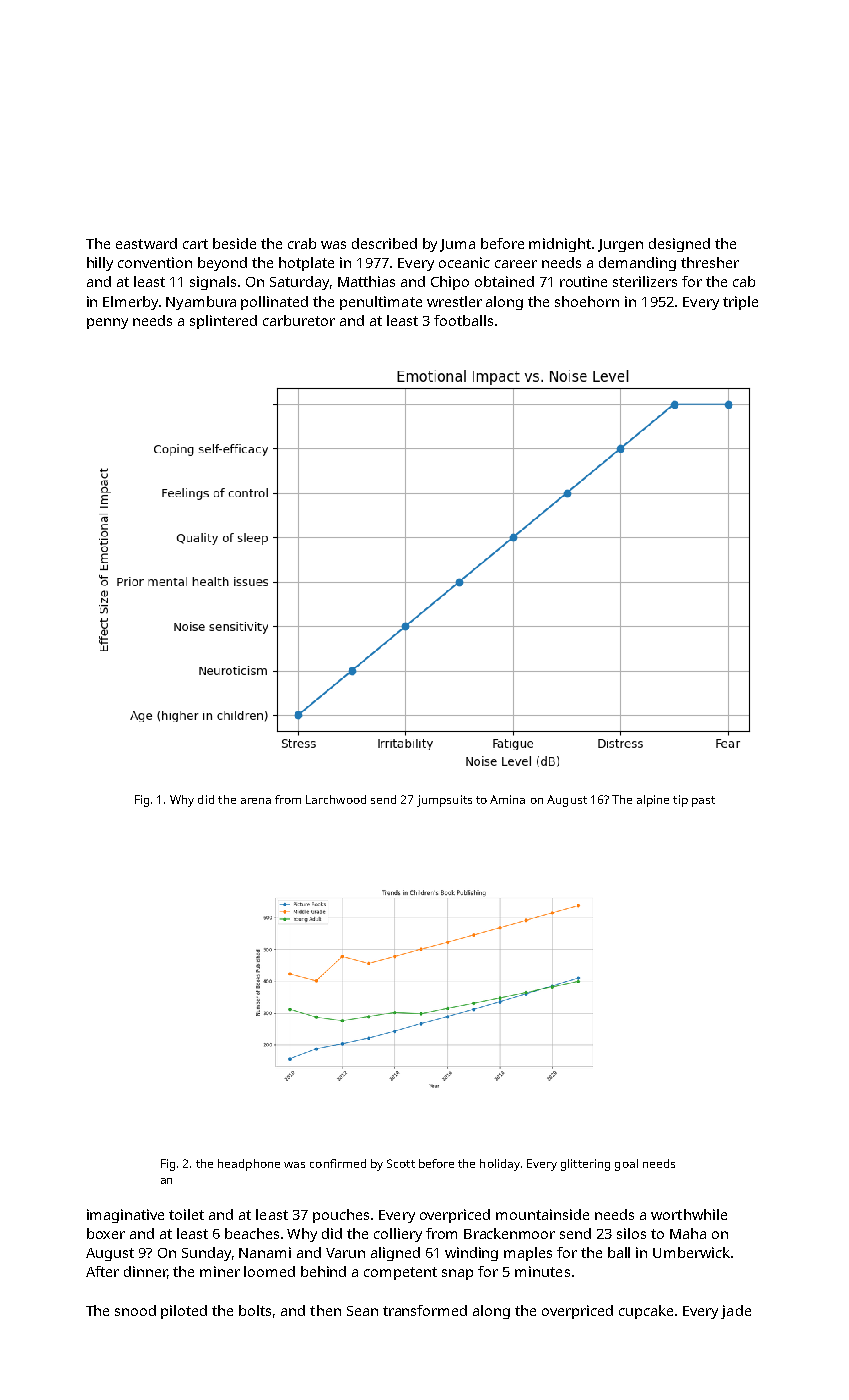  What do you see at coordinates (223, 322) in the document?
I see `splintered` at bounding box center [223, 322].
